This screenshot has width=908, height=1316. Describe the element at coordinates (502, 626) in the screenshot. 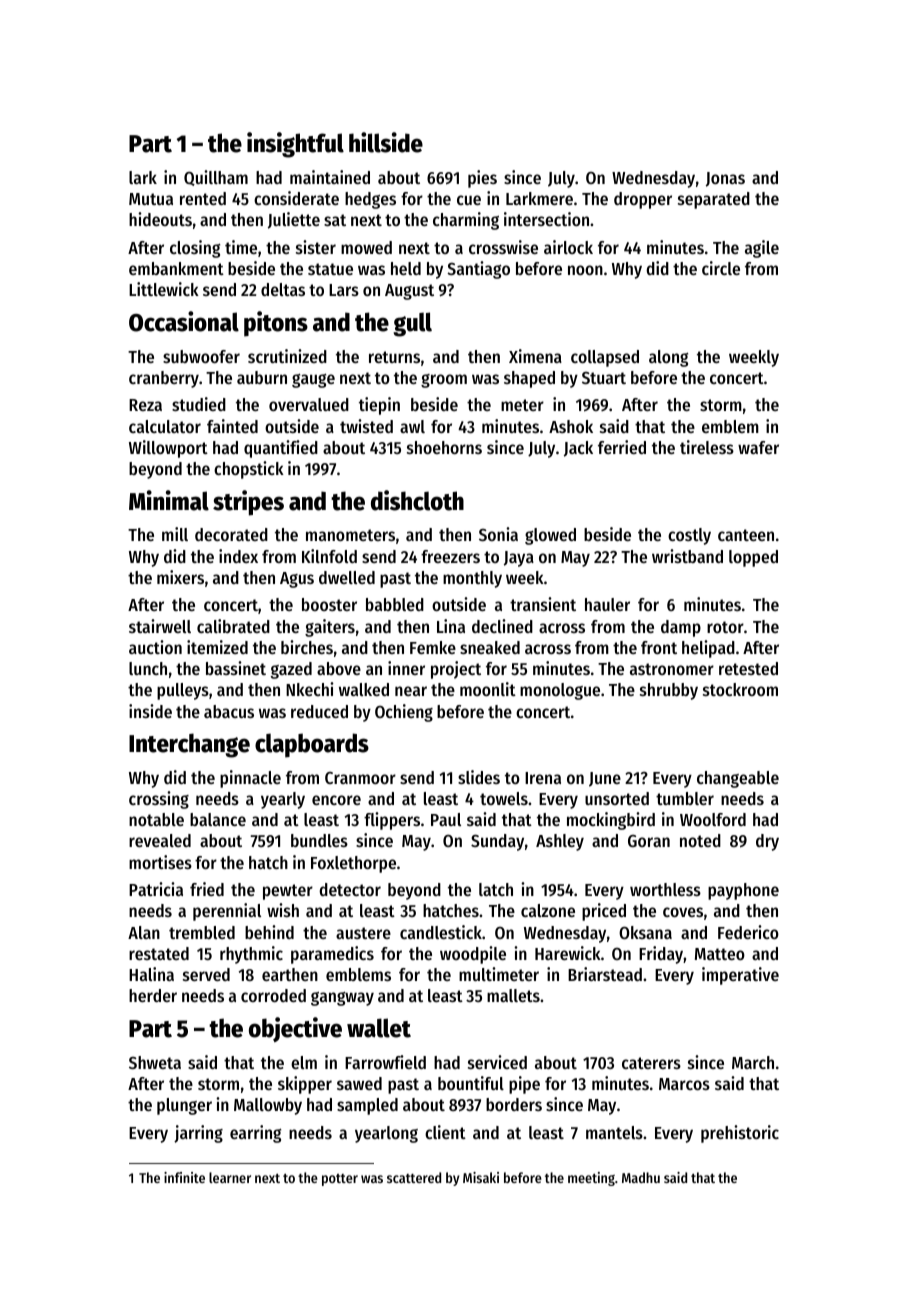

I see `declined` at that location.
